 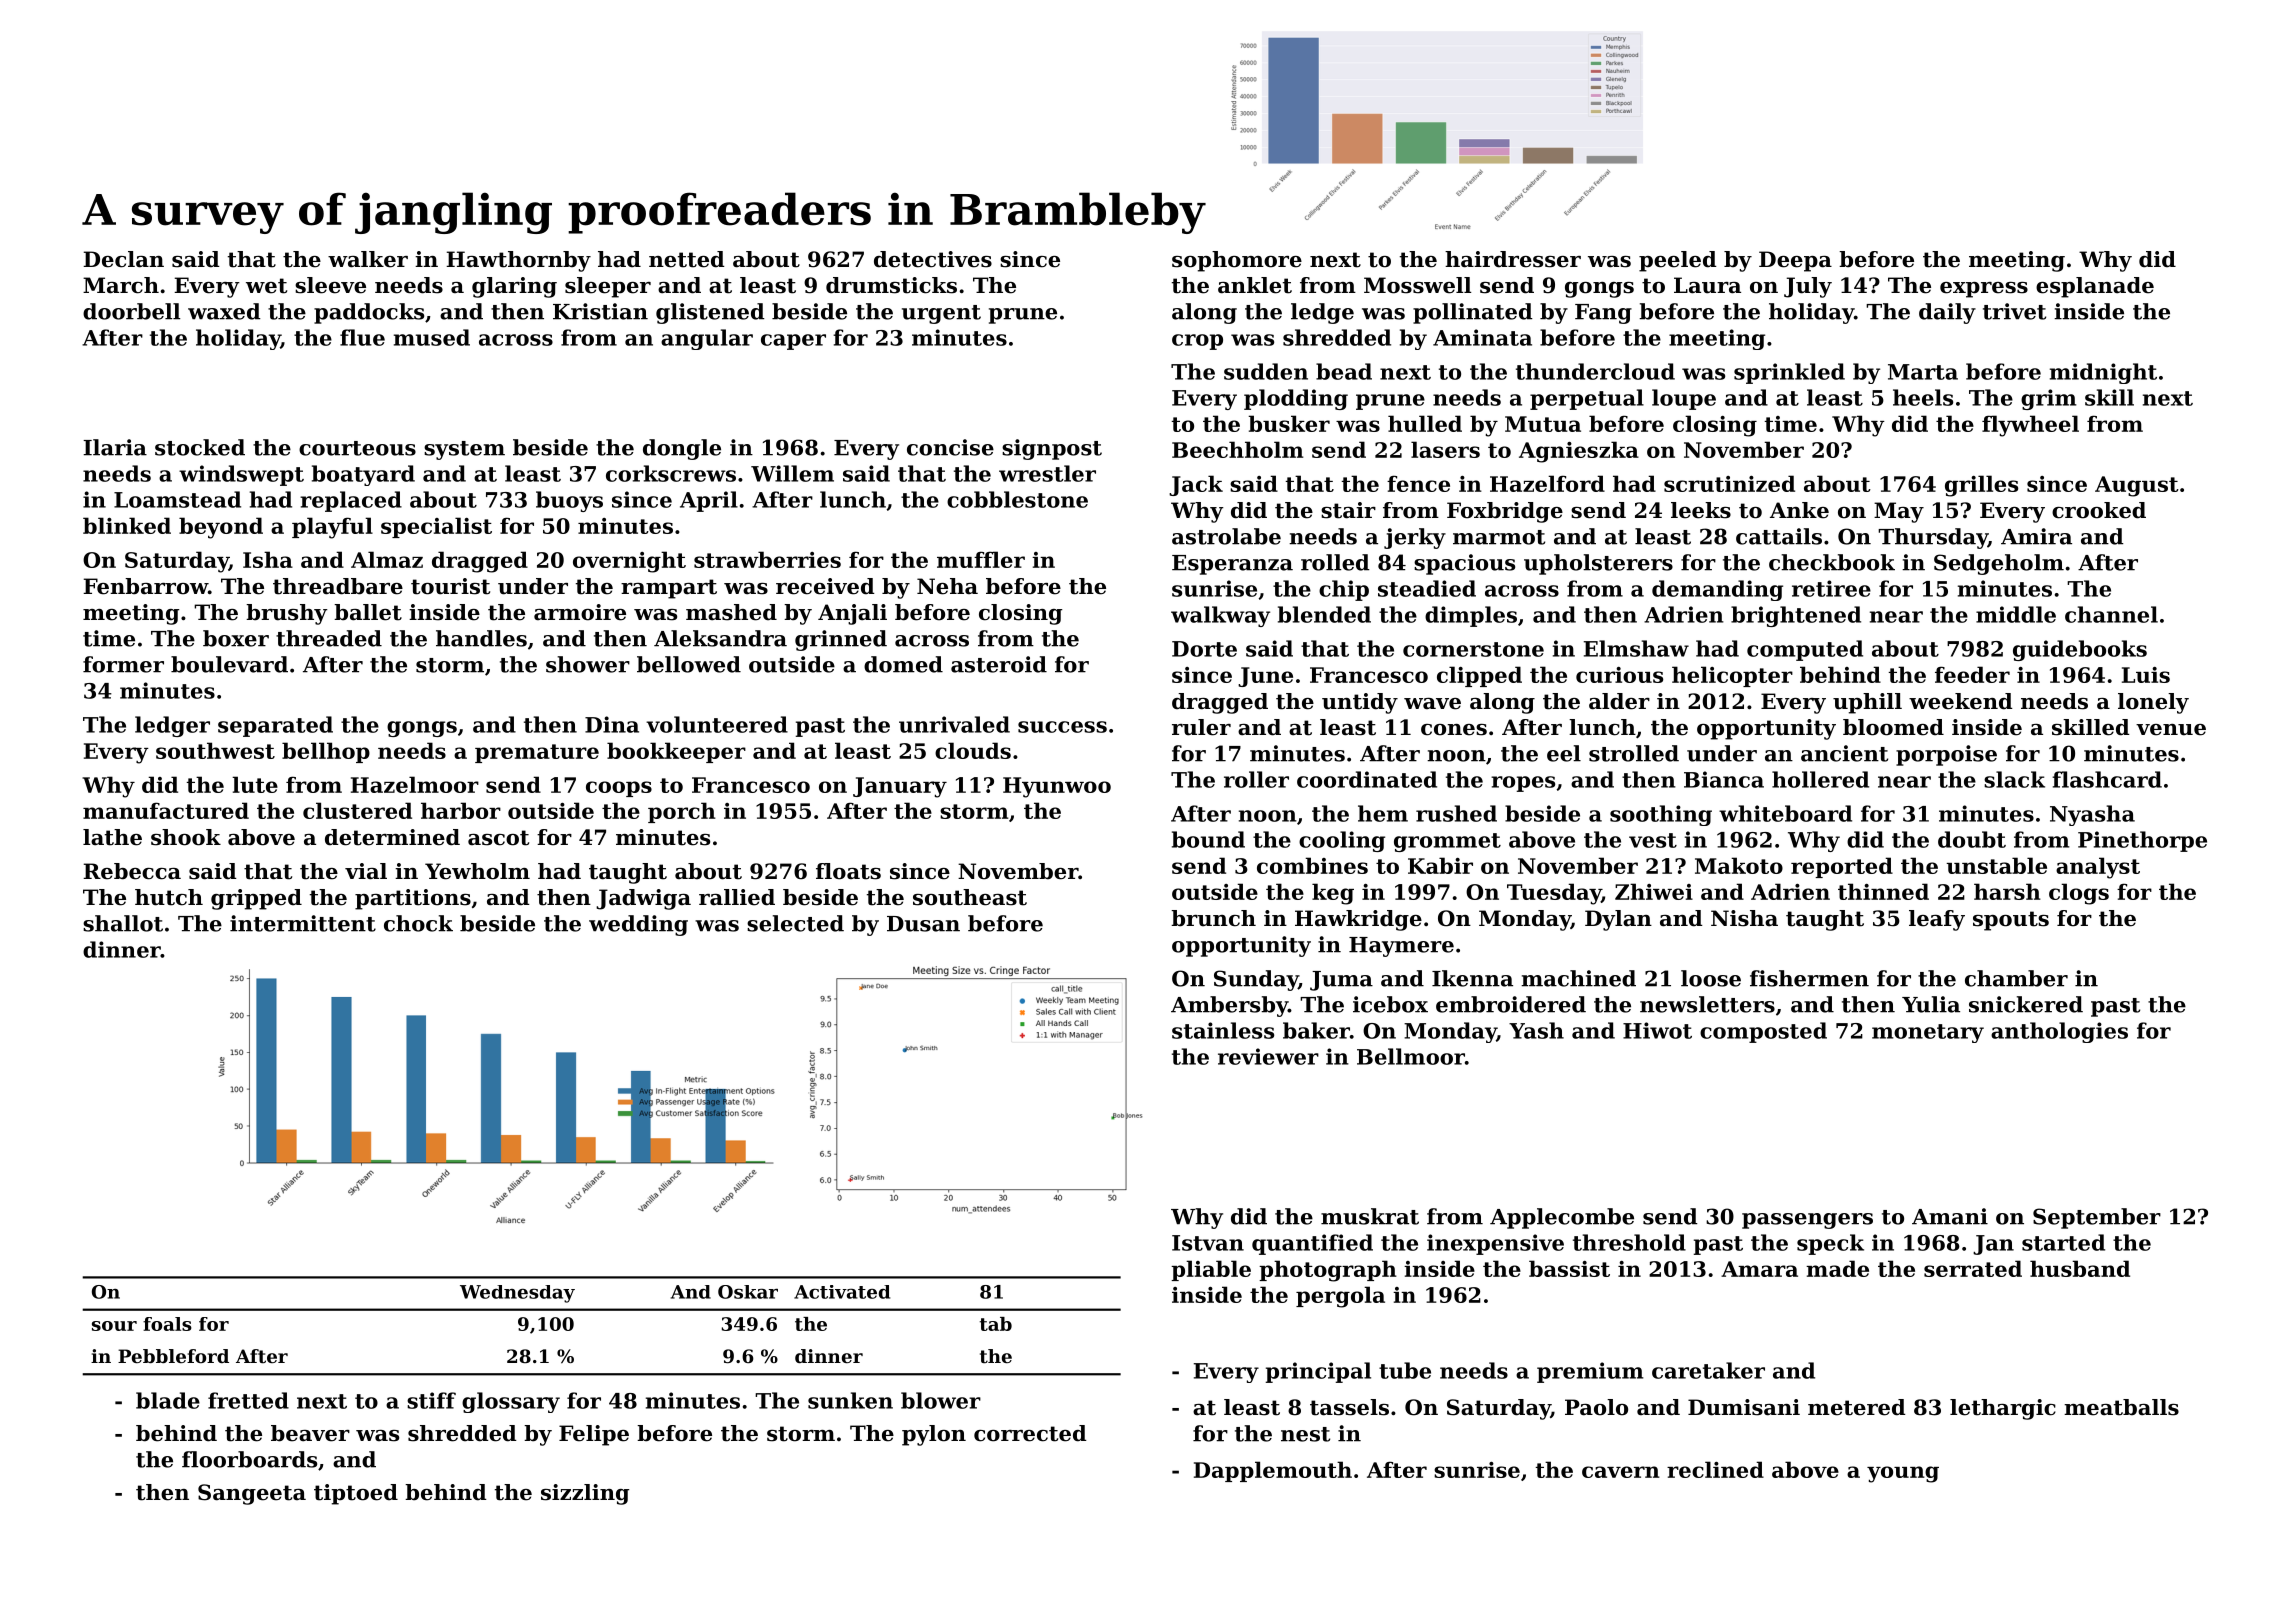 I want to click on Pebbleford, so click(x=173, y=1356).
